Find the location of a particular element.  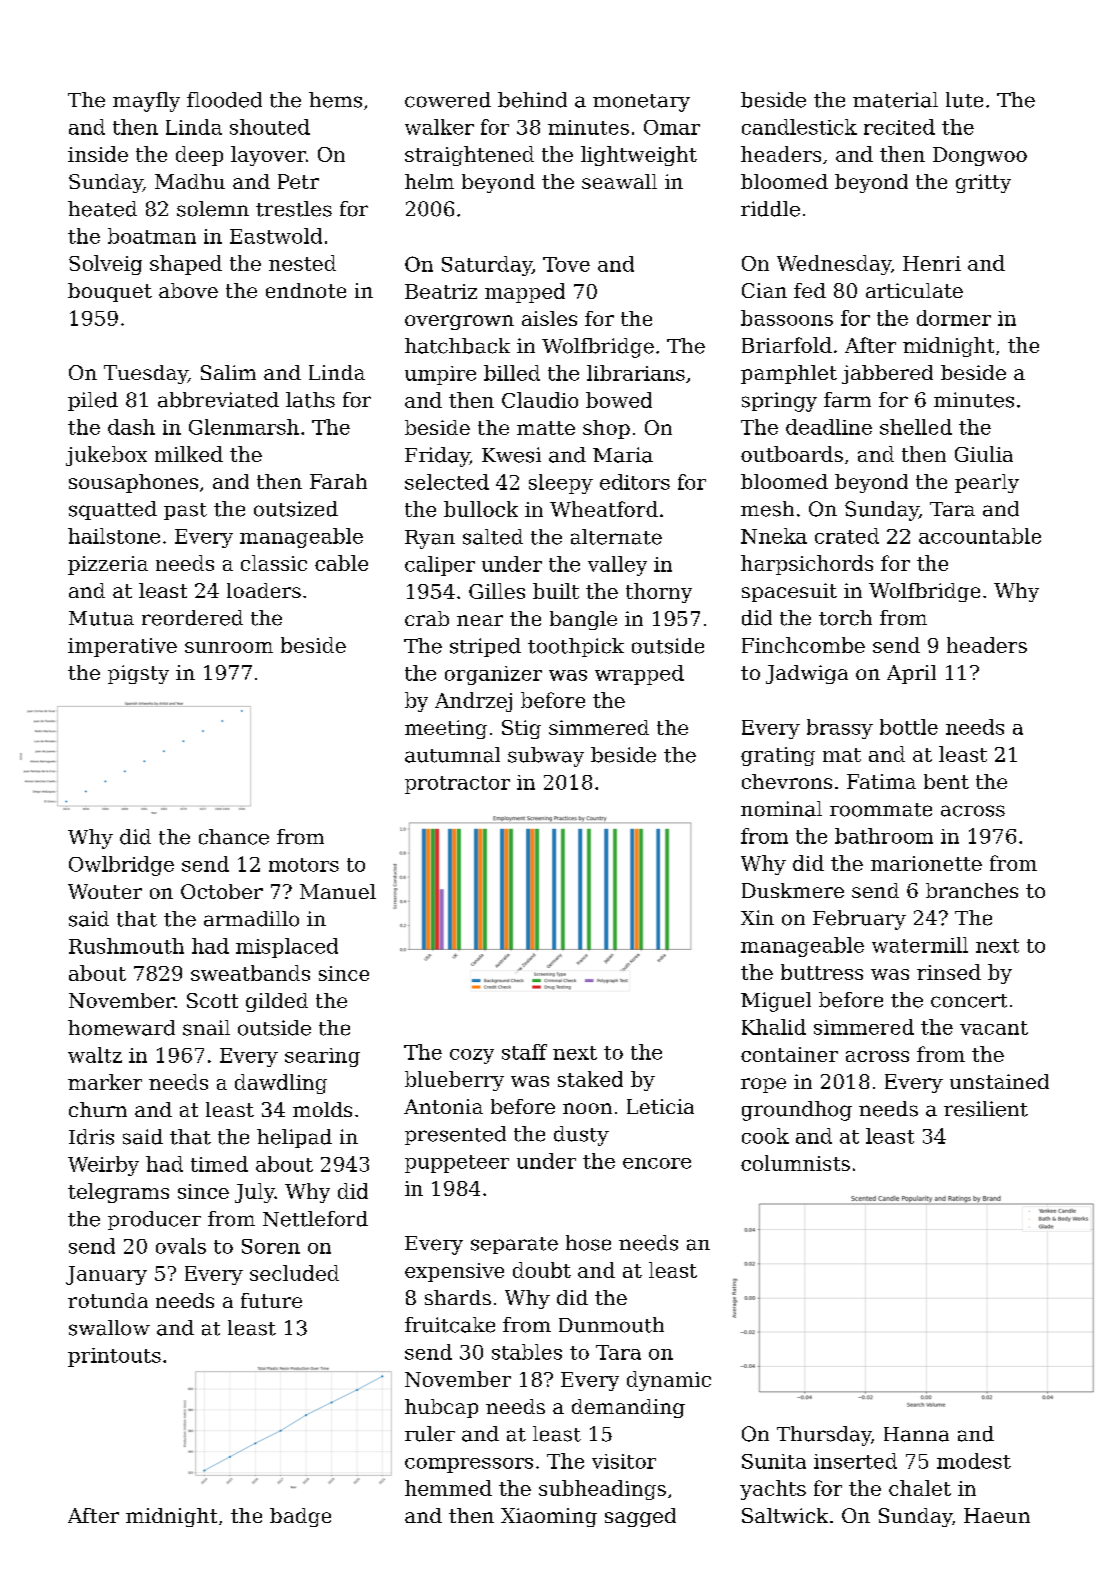

salted is located at coordinates (493, 537).
